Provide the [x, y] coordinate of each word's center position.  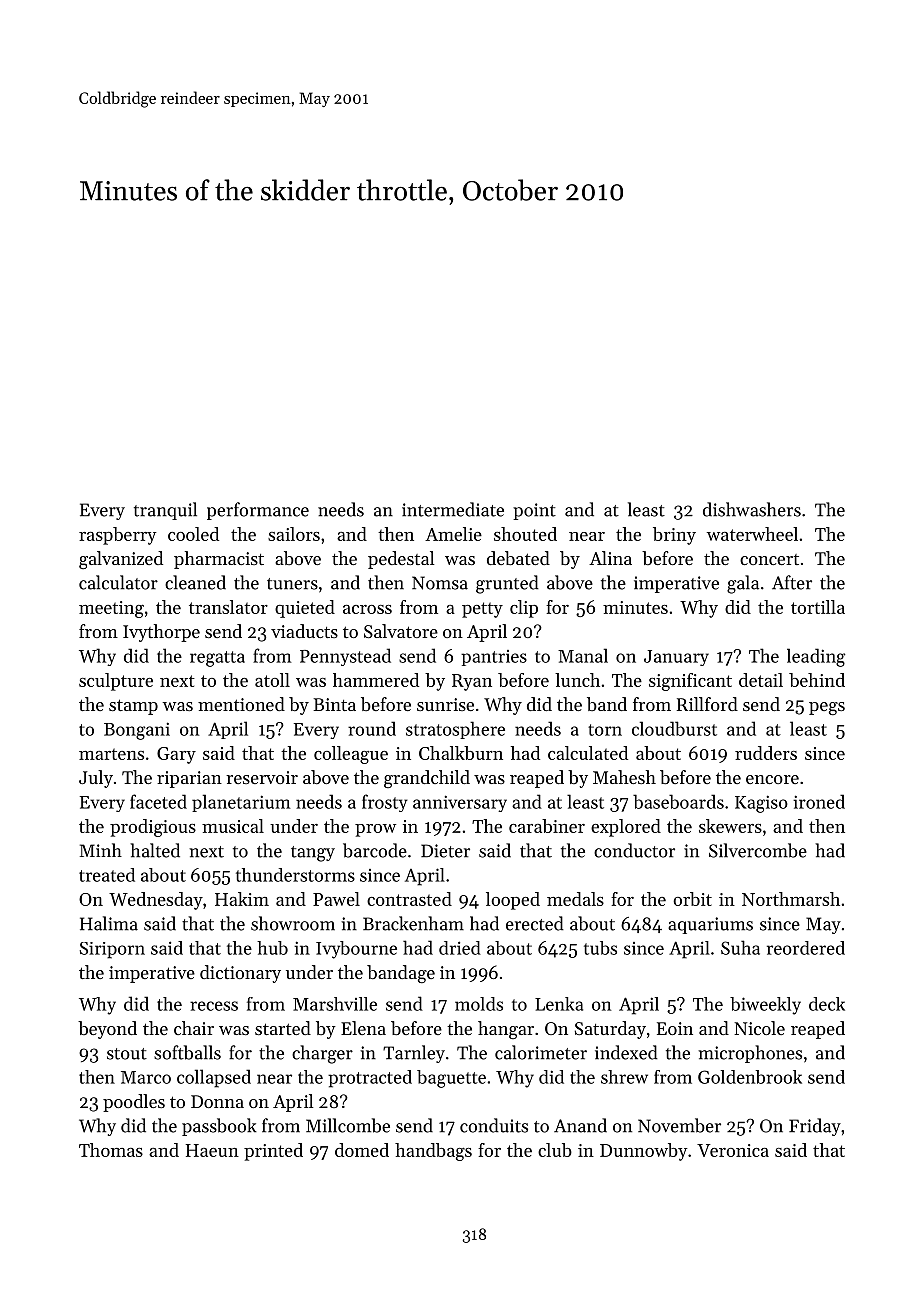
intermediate [453, 509]
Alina [610, 558]
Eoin [675, 1028]
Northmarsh [791, 899]
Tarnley [414, 1054]
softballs [187, 1052]
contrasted [409, 899]
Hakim [242, 899]
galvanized [121, 560]
